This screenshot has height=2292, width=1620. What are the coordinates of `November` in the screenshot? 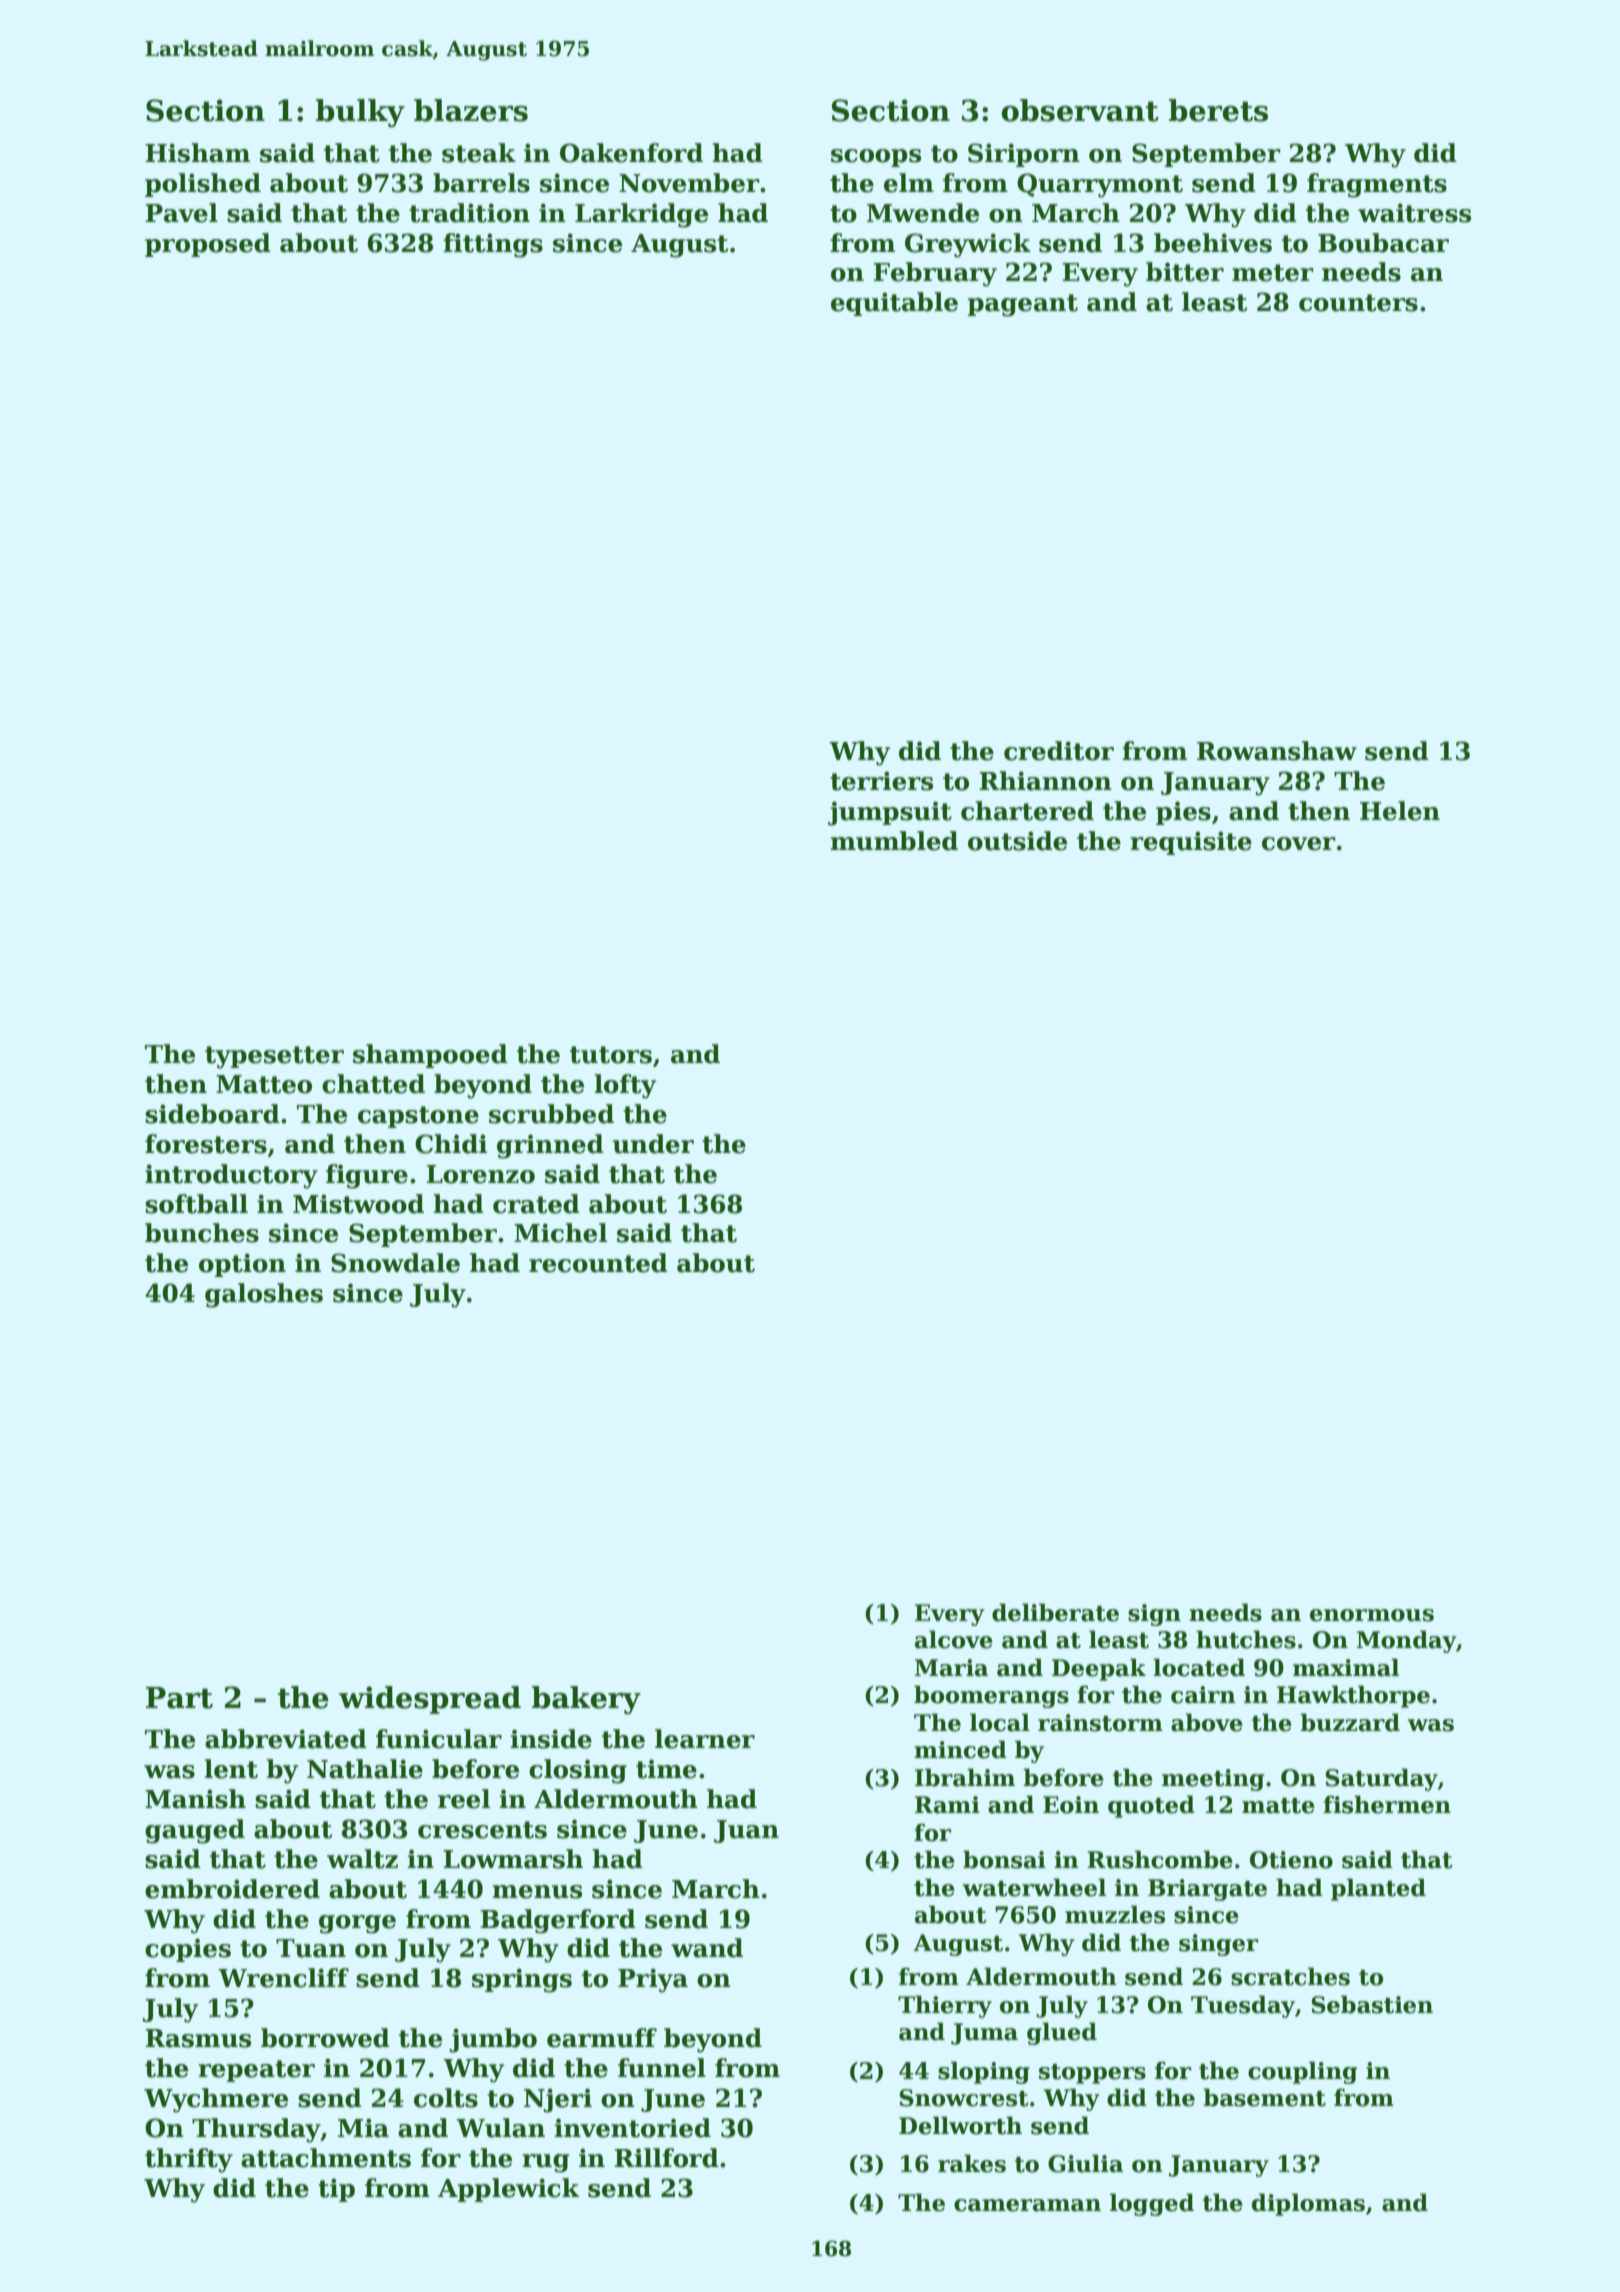 It's located at (689, 183).
